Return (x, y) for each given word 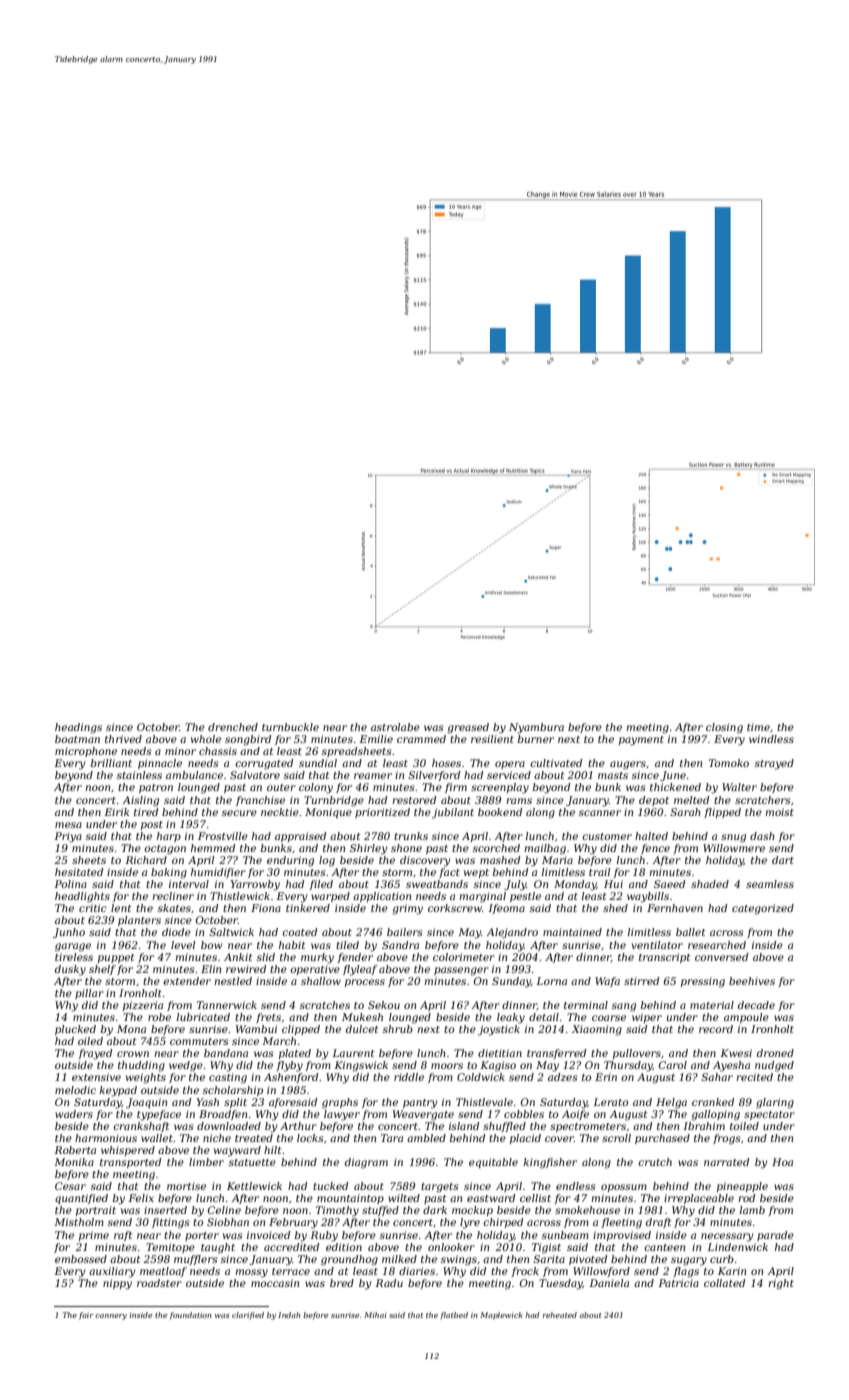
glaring (775, 1103)
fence (655, 849)
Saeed (669, 884)
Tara (392, 1138)
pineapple (742, 1187)
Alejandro (512, 933)
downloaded (229, 1126)
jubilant (453, 813)
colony (316, 788)
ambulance (194, 775)
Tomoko (729, 763)
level (183, 945)
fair (86, 1316)
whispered (128, 1151)
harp (169, 837)
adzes (563, 1077)
